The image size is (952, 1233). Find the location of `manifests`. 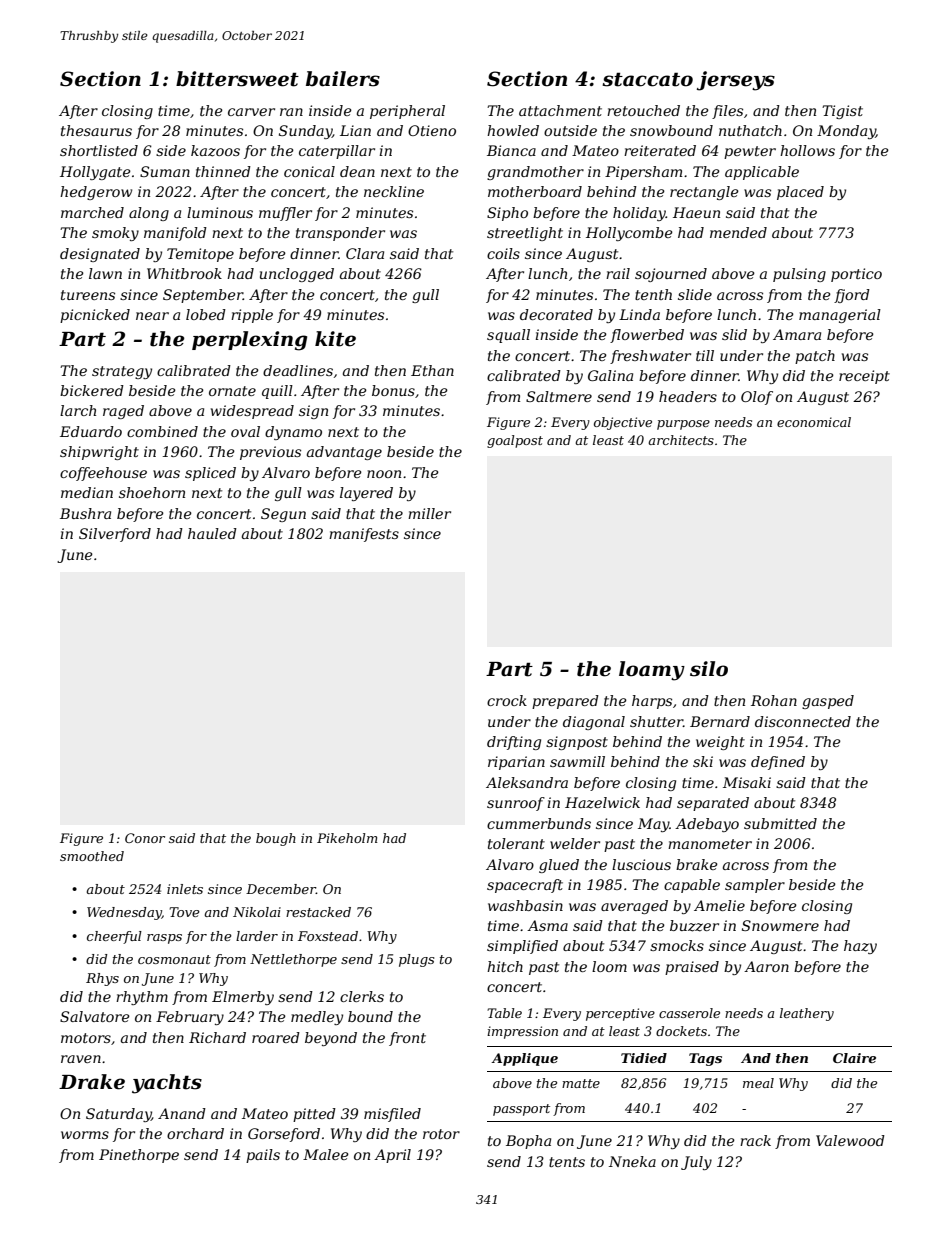

manifests is located at coordinates (364, 535).
